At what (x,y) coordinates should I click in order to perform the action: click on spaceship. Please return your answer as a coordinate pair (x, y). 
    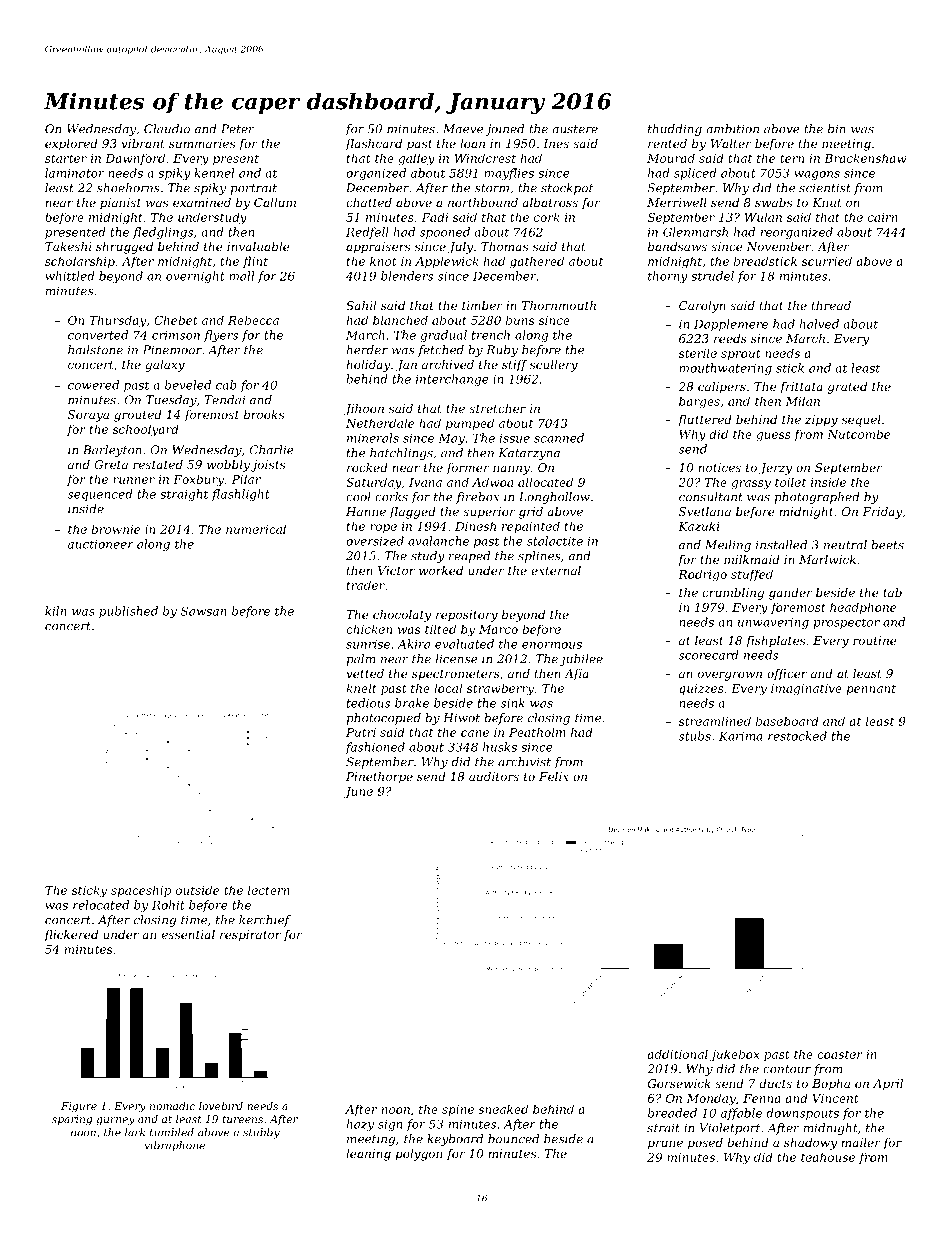
    Looking at the image, I should click on (141, 891).
